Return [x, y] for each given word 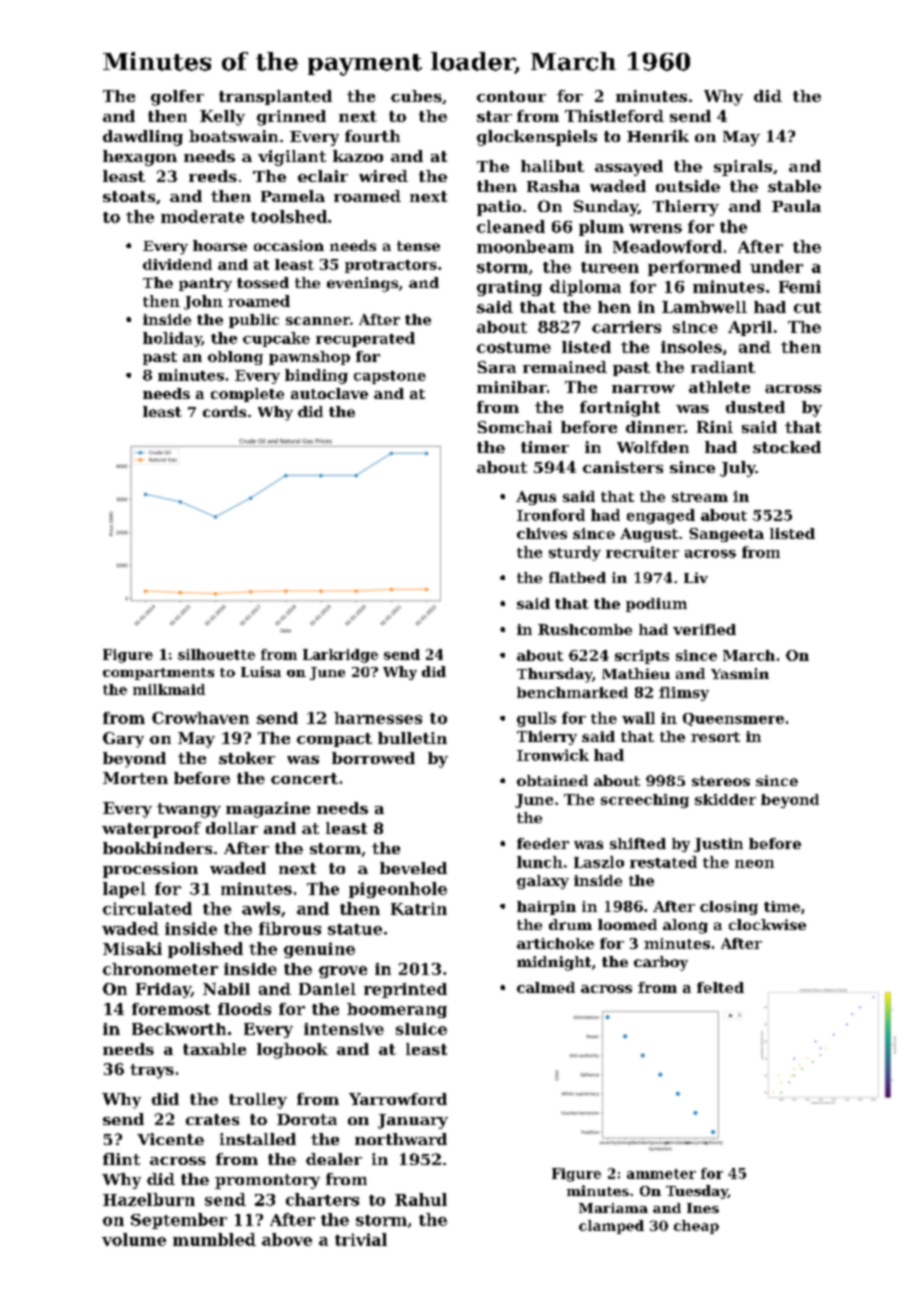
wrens [655, 228]
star [494, 116]
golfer [177, 98]
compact [334, 740]
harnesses [378, 718]
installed [258, 1139]
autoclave [329, 393]
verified [704, 629]
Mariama [613, 1208]
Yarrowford [398, 1099]
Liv [696, 577]
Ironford [551, 515]
